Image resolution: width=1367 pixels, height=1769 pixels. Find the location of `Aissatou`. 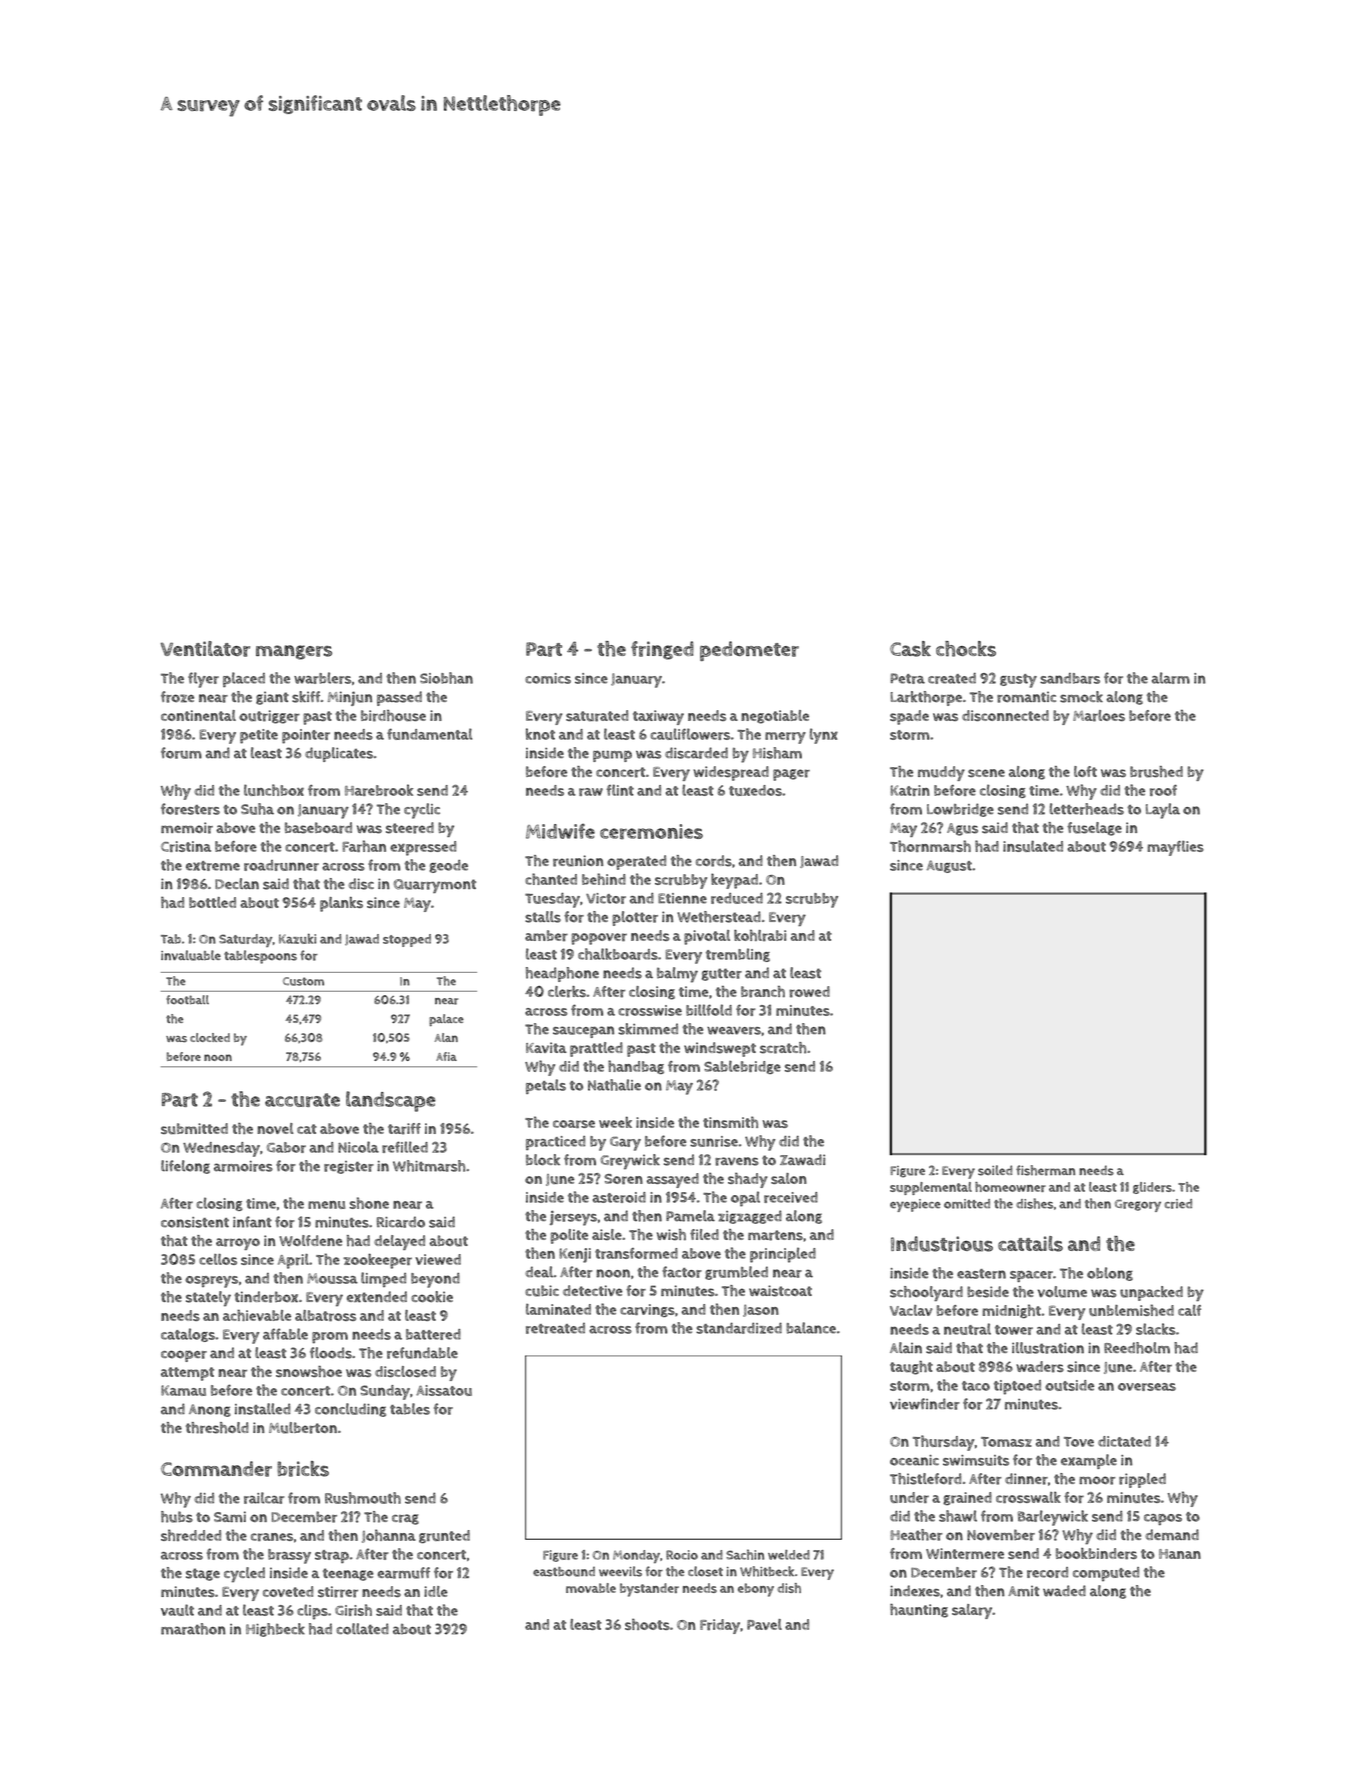

Aissatou is located at coordinates (444, 1390).
